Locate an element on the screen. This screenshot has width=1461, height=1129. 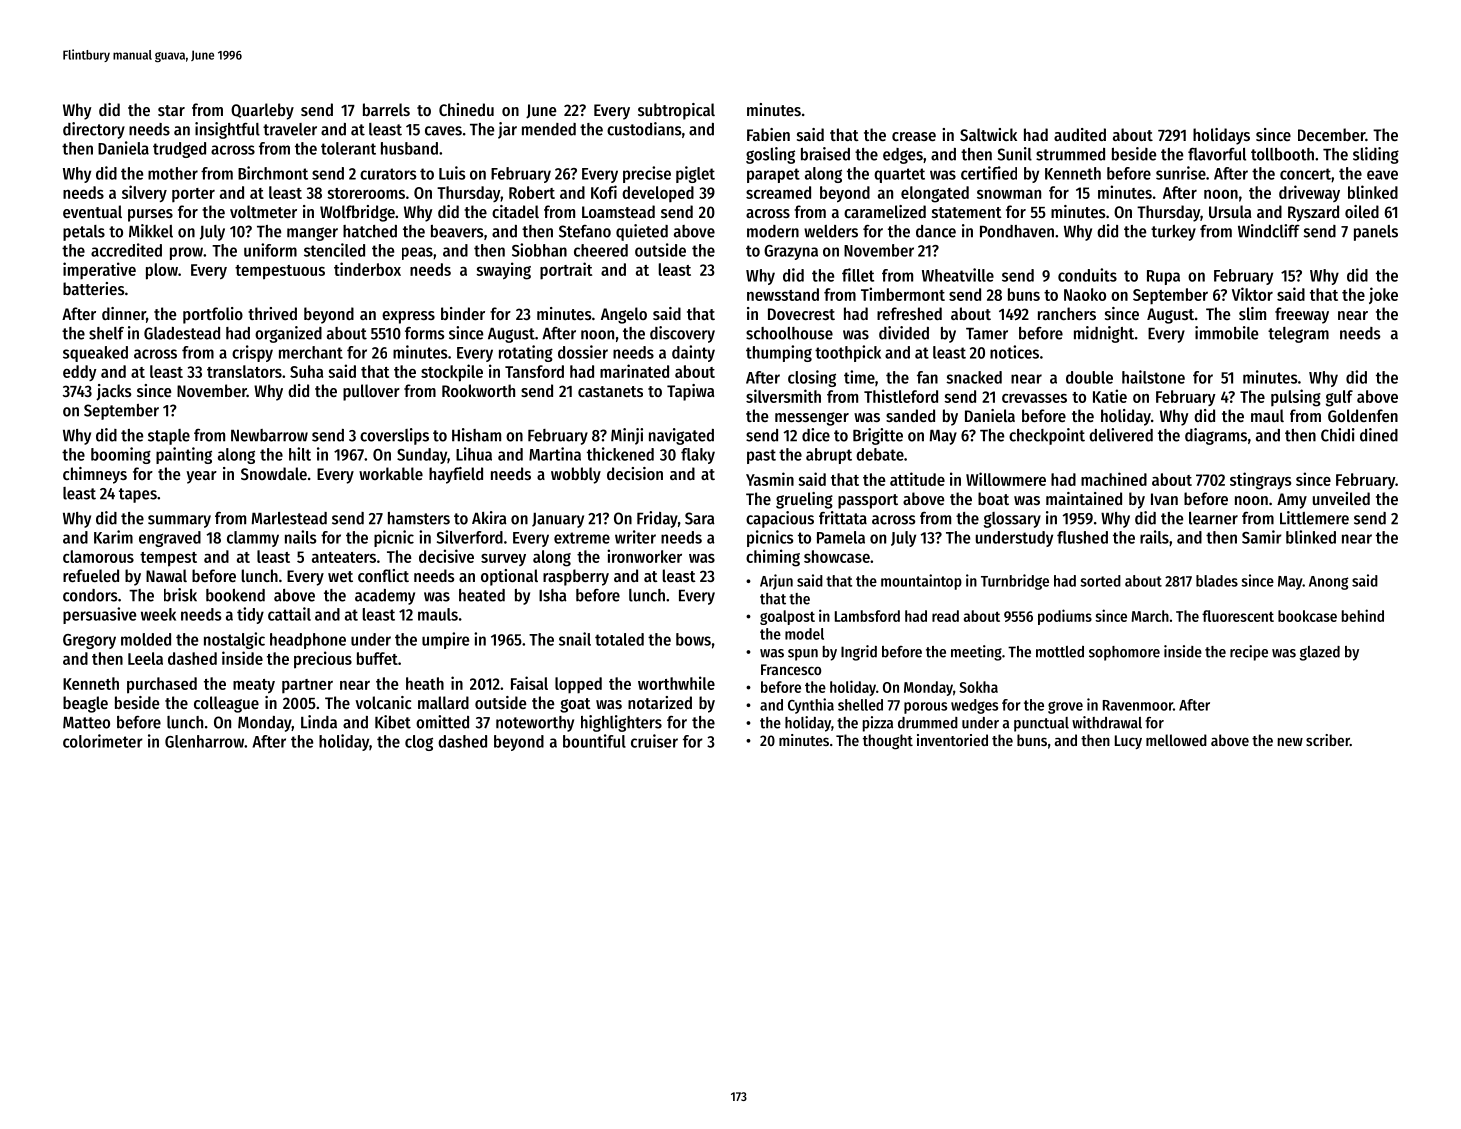
shelled is located at coordinates (860, 705).
